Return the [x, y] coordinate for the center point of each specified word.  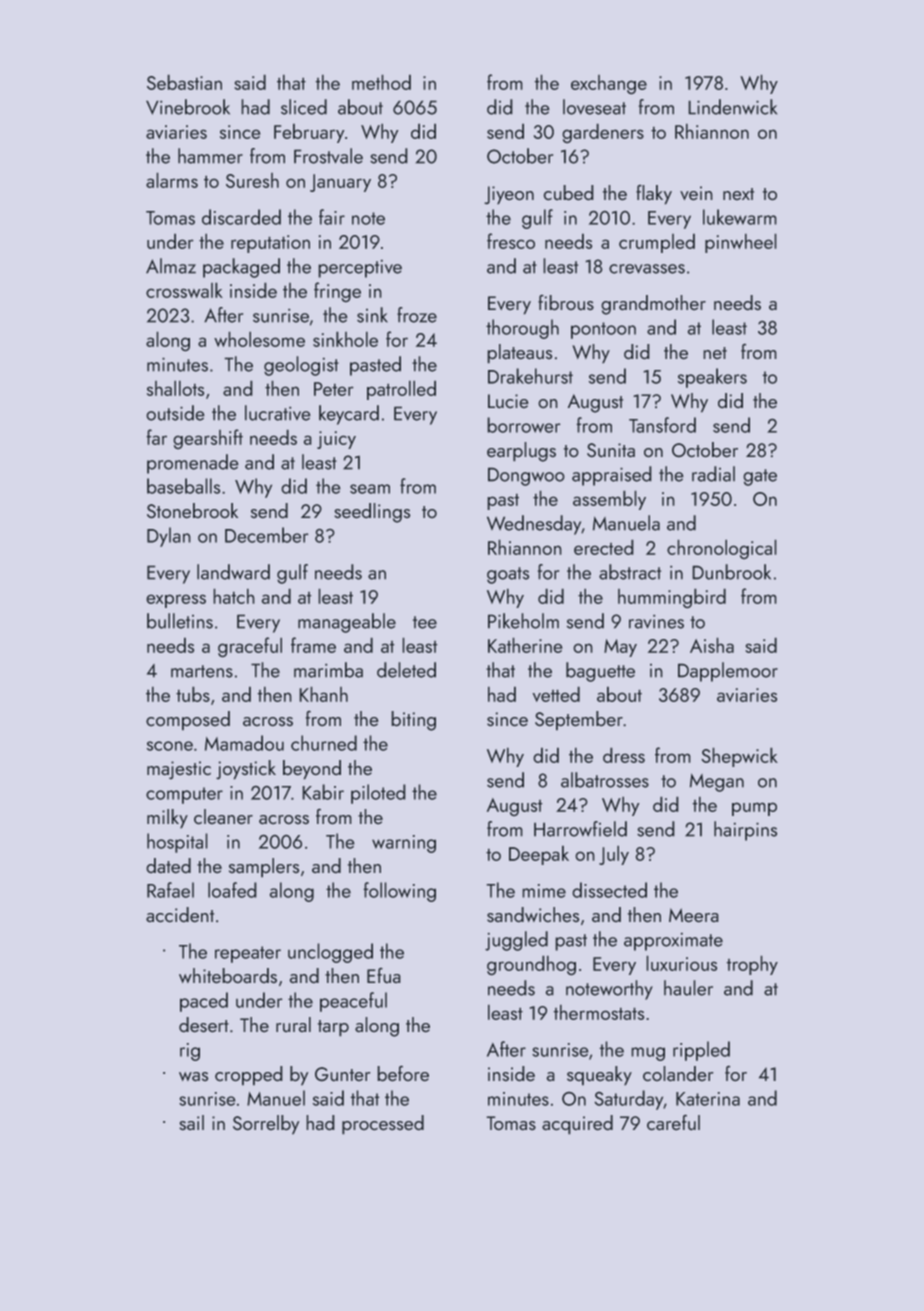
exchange [609, 85]
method [381, 82]
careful [673, 1122]
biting [413, 721]
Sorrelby [266, 1125]
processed [383, 1125]
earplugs [521, 452]
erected [604, 547]
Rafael [170, 890]
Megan [717, 782]
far [156, 437]
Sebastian [184, 82]
